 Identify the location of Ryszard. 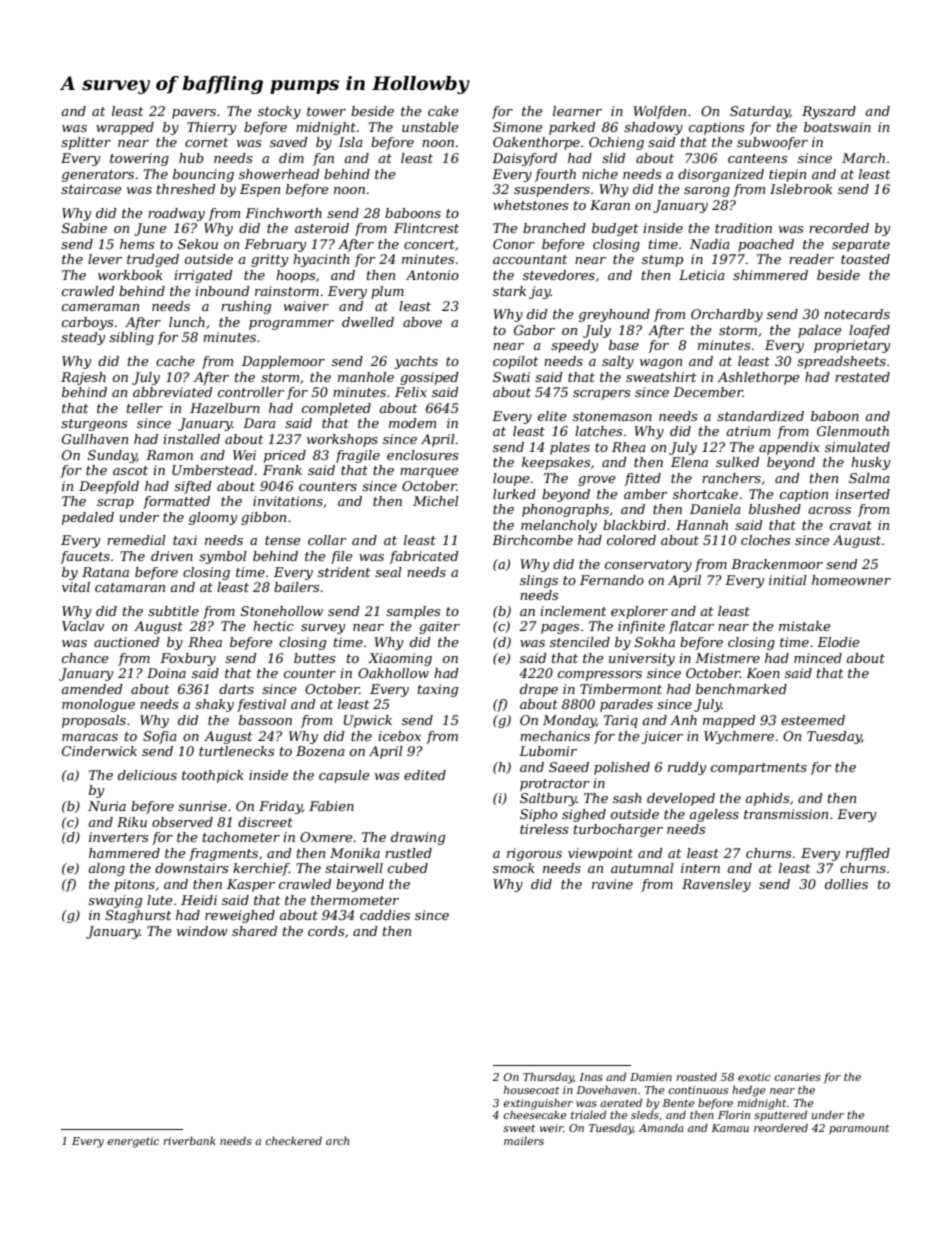
(829, 112).
